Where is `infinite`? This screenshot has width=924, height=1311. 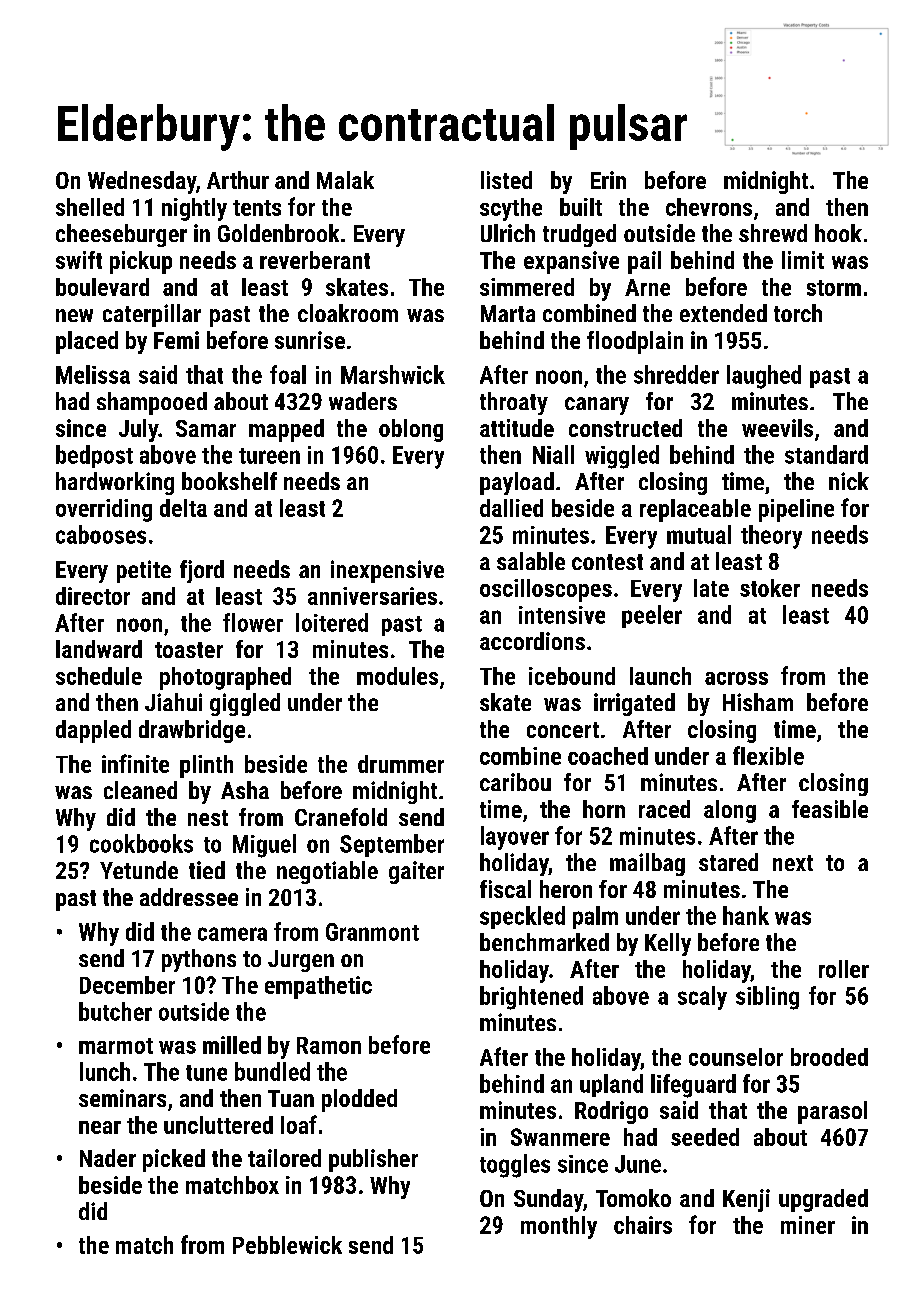
infinite is located at coordinates (135, 763).
